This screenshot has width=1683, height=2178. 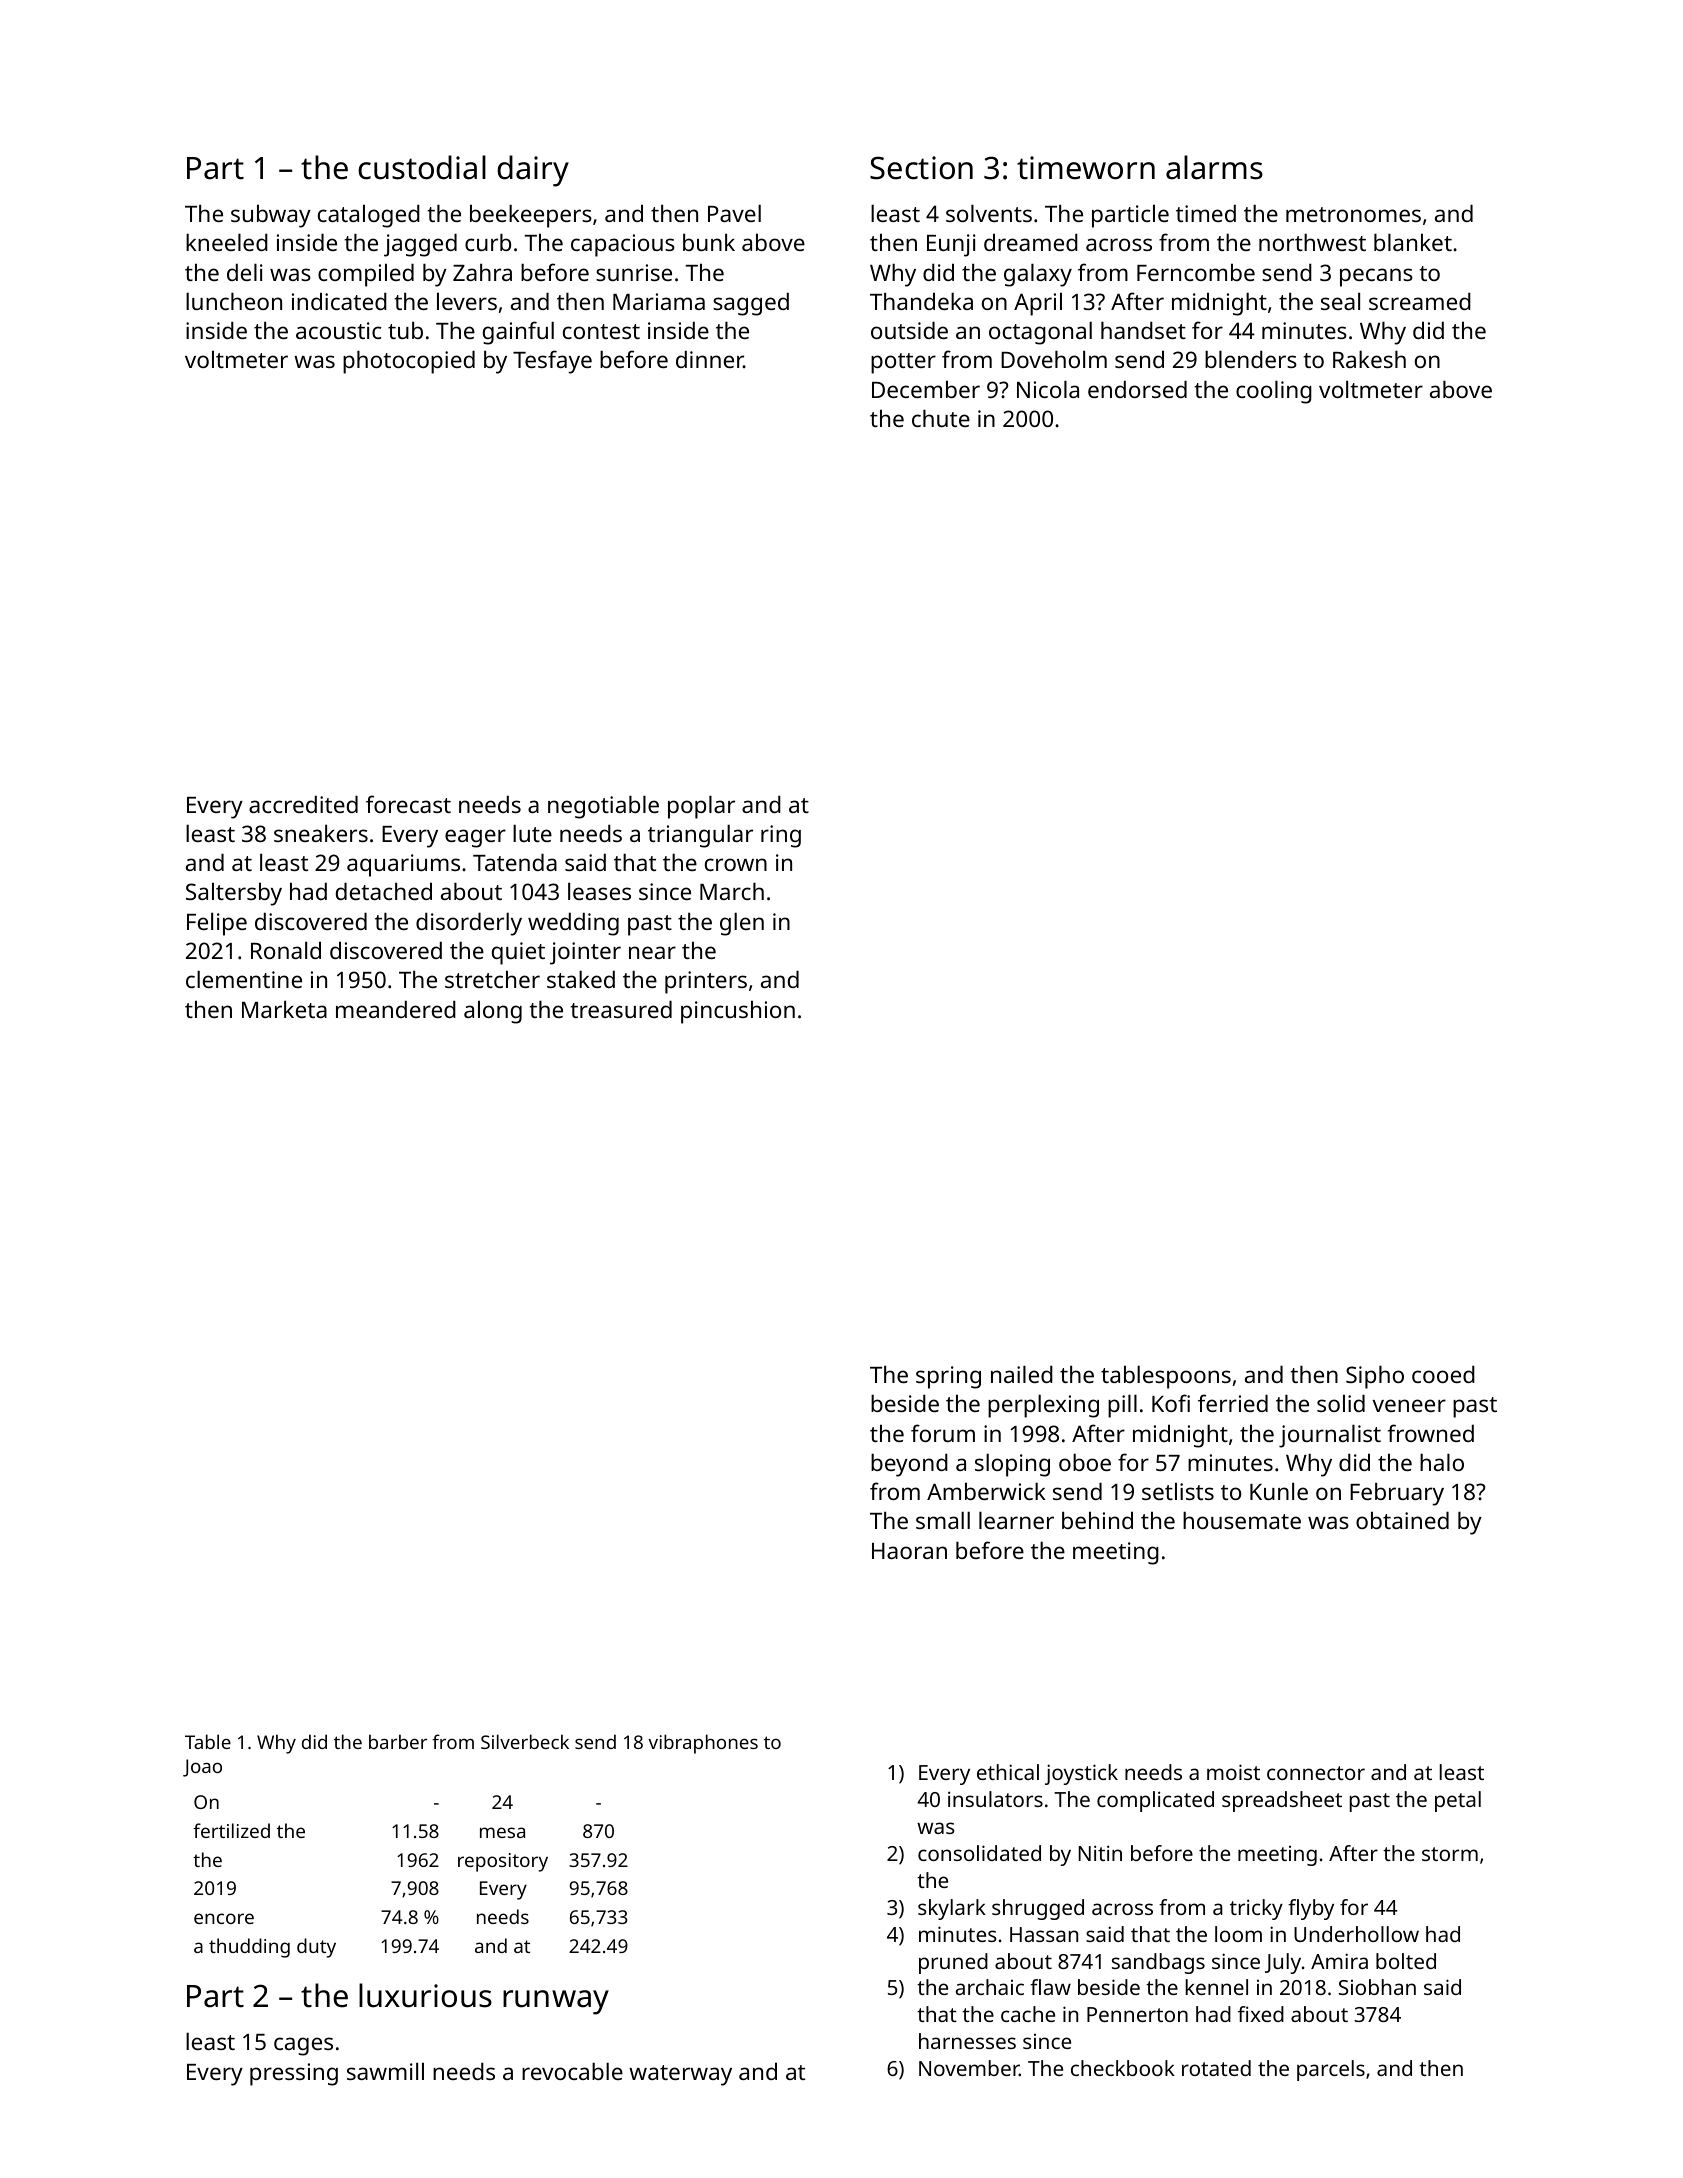 I want to click on cooed, so click(x=1443, y=1374).
